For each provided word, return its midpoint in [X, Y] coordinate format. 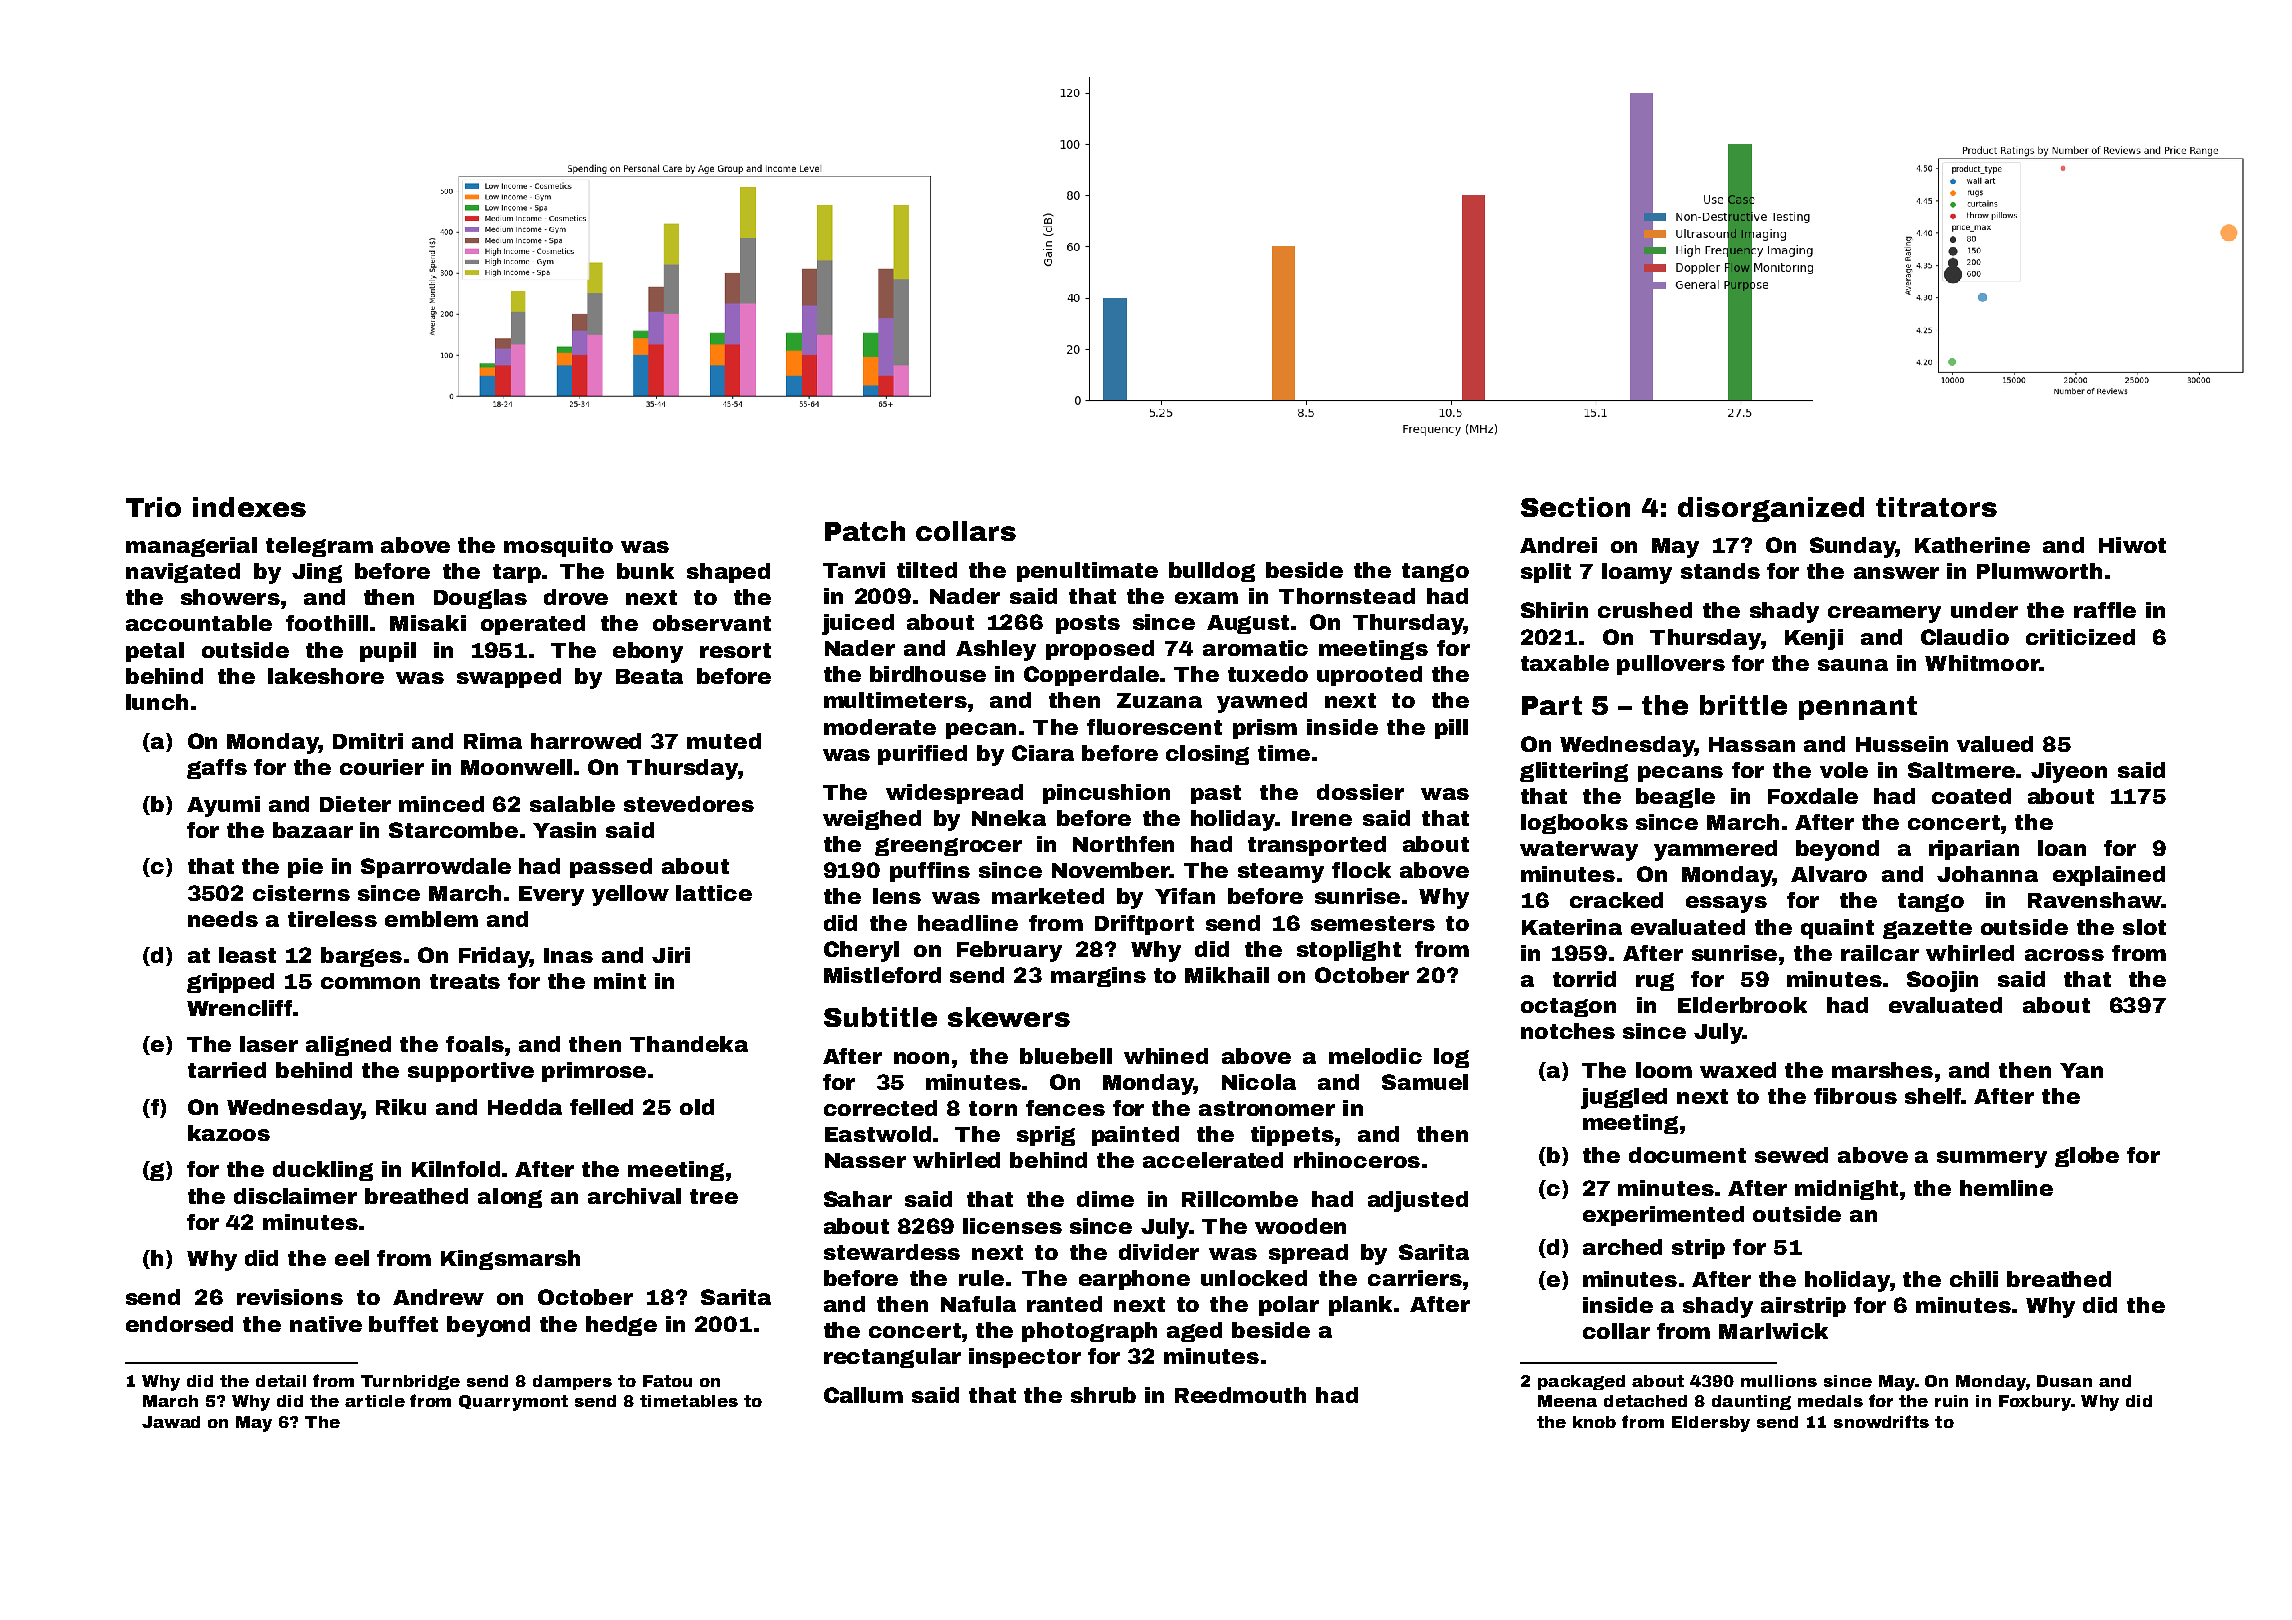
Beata [649, 676]
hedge [621, 1326]
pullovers [1671, 665]
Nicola [1259, 1082]
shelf [1933, 1096]
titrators [1936, 507]
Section [1575, 507]
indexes [249, 507]
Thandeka [689, 1044]
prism [1265, 729]
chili [1974, 1279]
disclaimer [295, 1196]
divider [1159, 1252]
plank [1360, 1306]
